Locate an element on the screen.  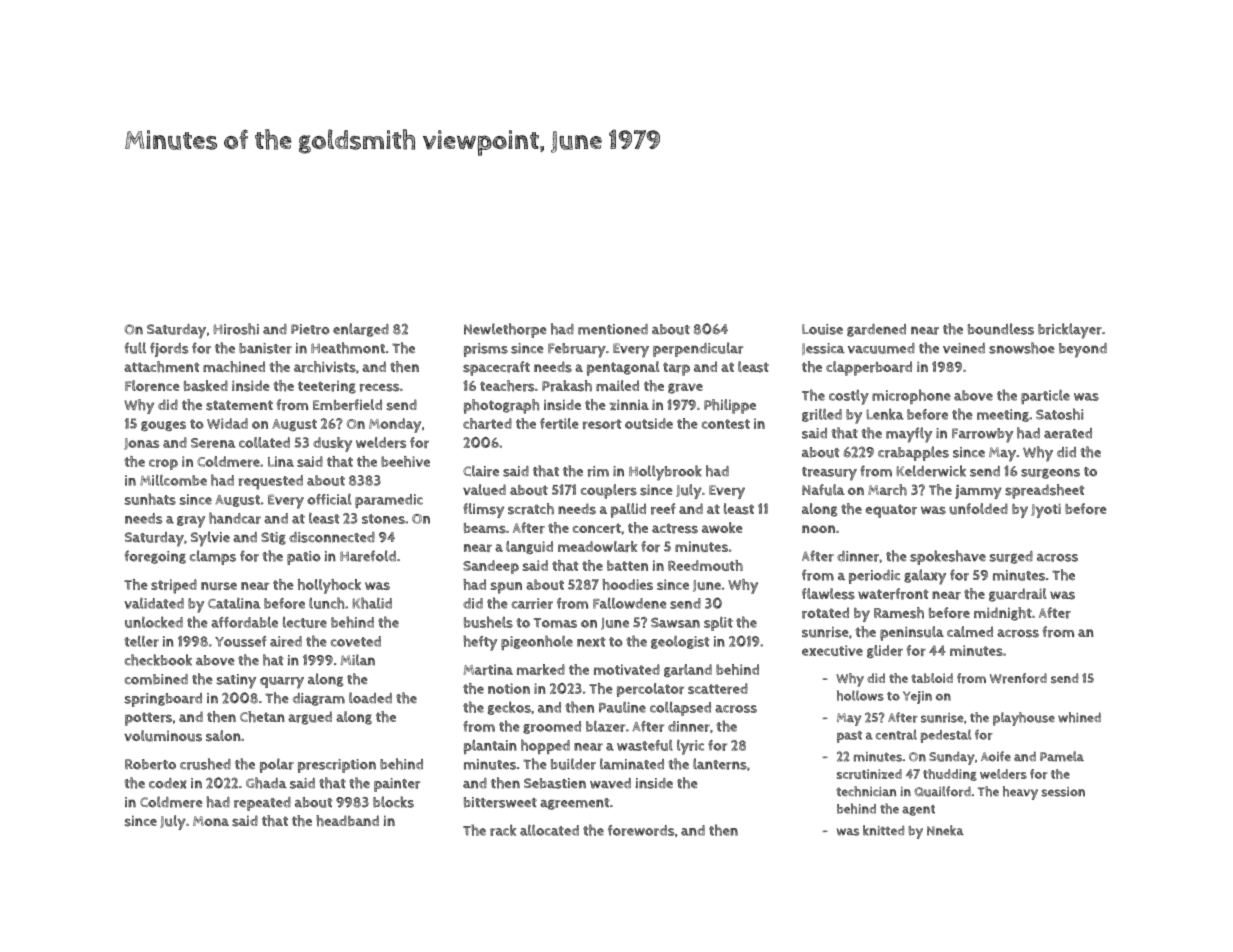
fertile is located at coordinates (559, 423).
